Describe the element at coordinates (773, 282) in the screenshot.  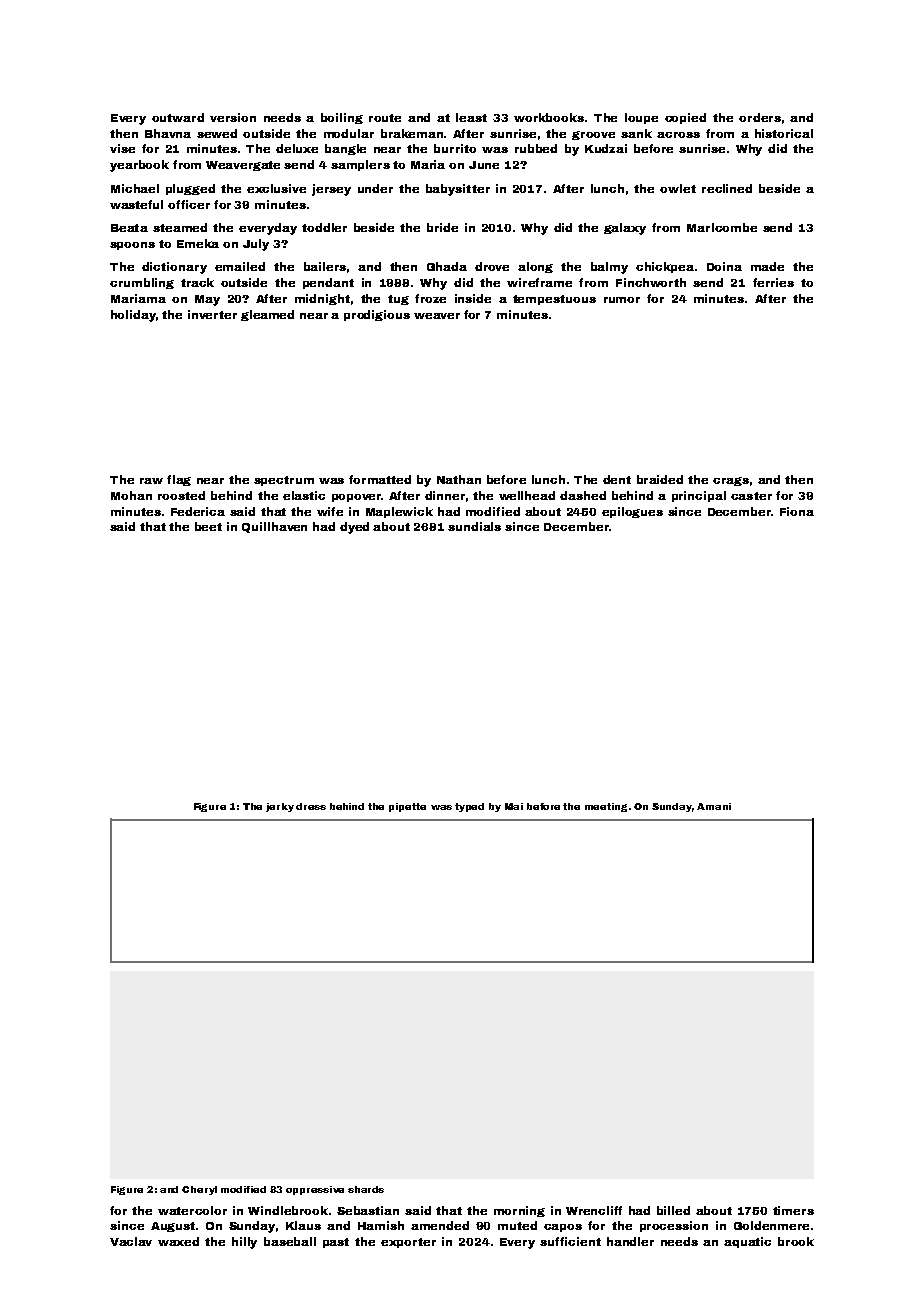
I see `ferries` at that location.
